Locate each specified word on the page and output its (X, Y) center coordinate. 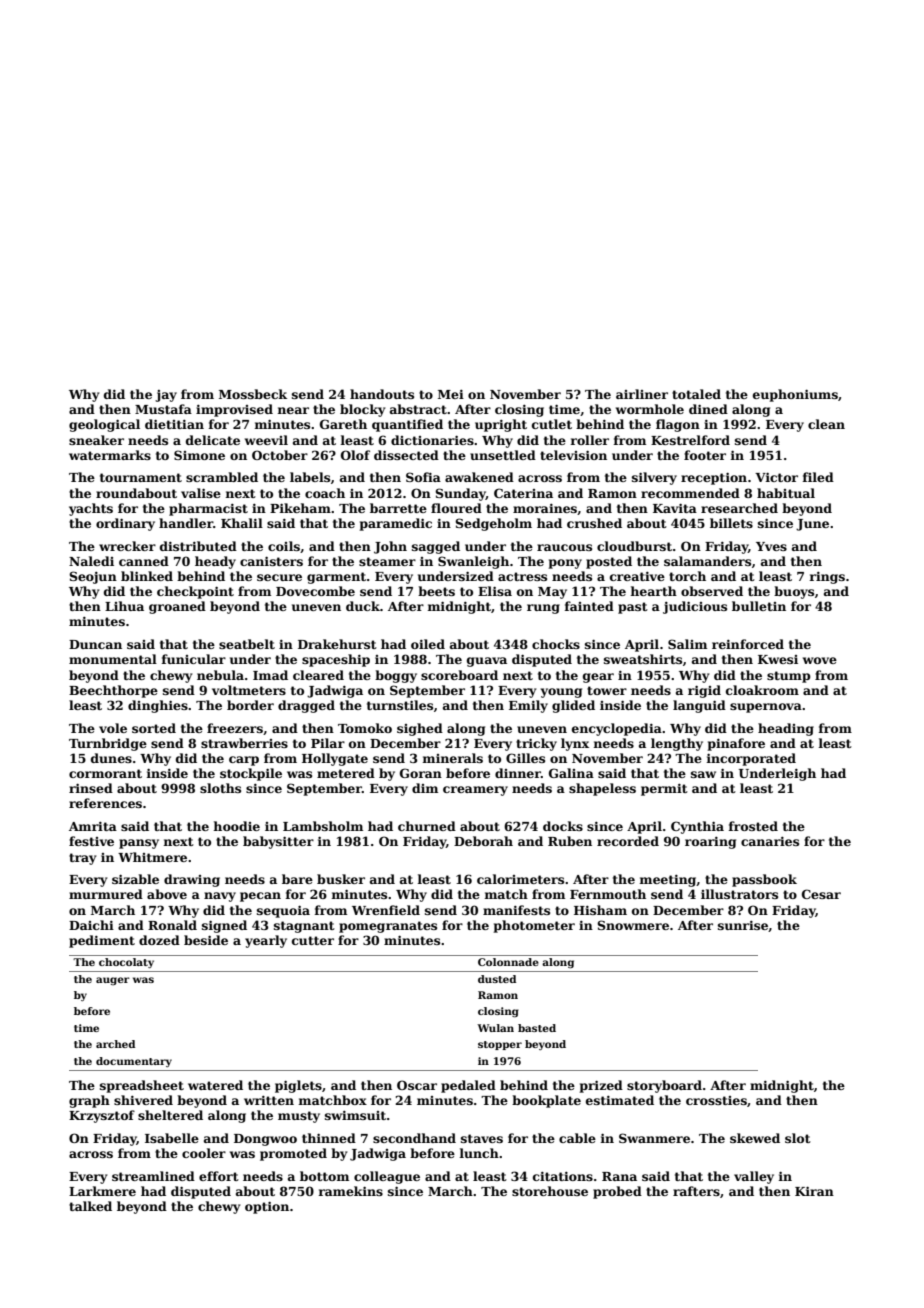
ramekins (350, 1191)
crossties (716, 1100)
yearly (266, 941)
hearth (653, 591)
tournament (141, 477)
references (105, 803)
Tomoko (365, 728)
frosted (753, 826)
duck (363, 606)
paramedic (396, 524)
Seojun (93, 577)
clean (826, 424)
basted (537, 1028)
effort (219, 1176)
